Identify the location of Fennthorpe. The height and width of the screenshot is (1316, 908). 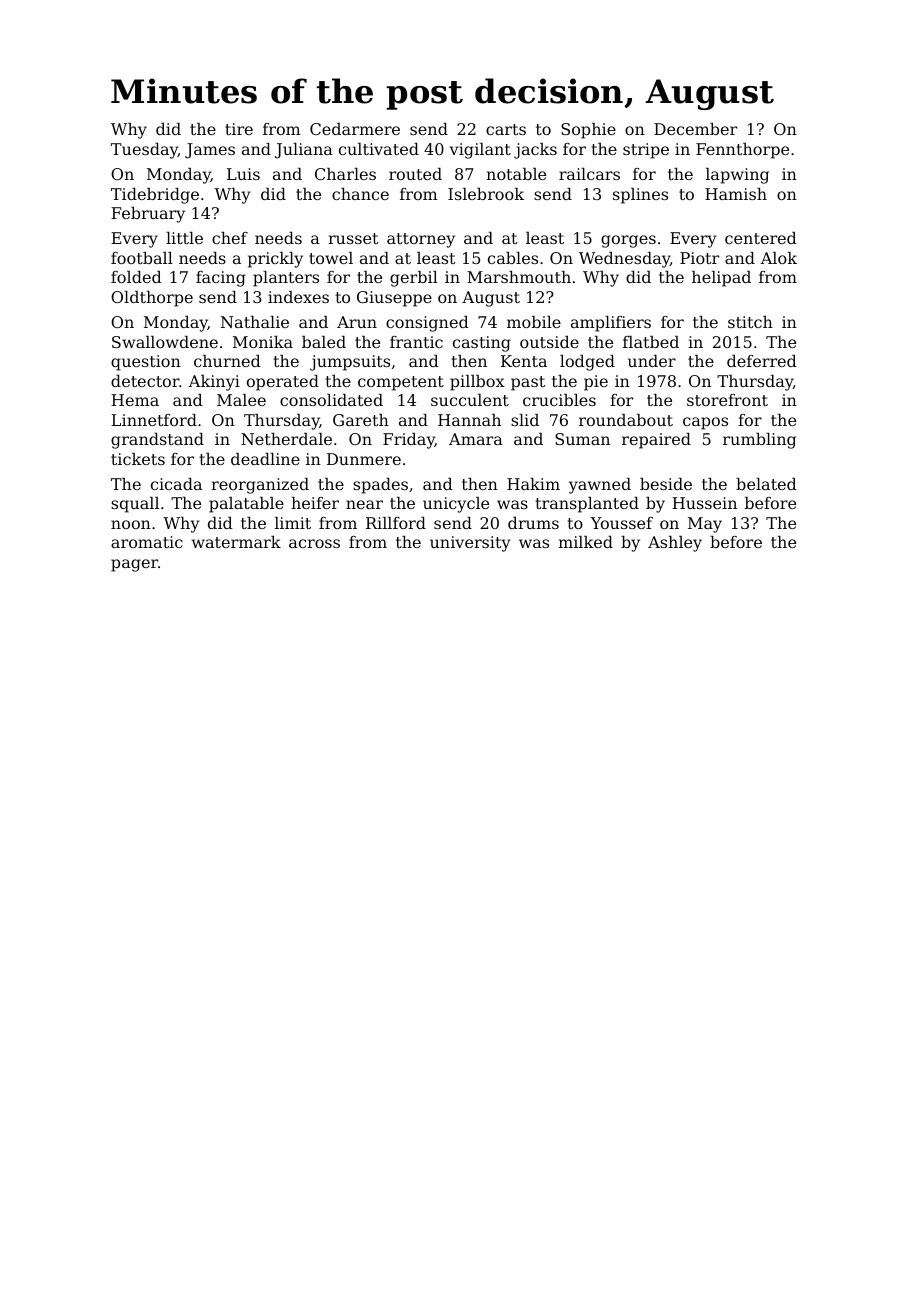
(742, 151).
